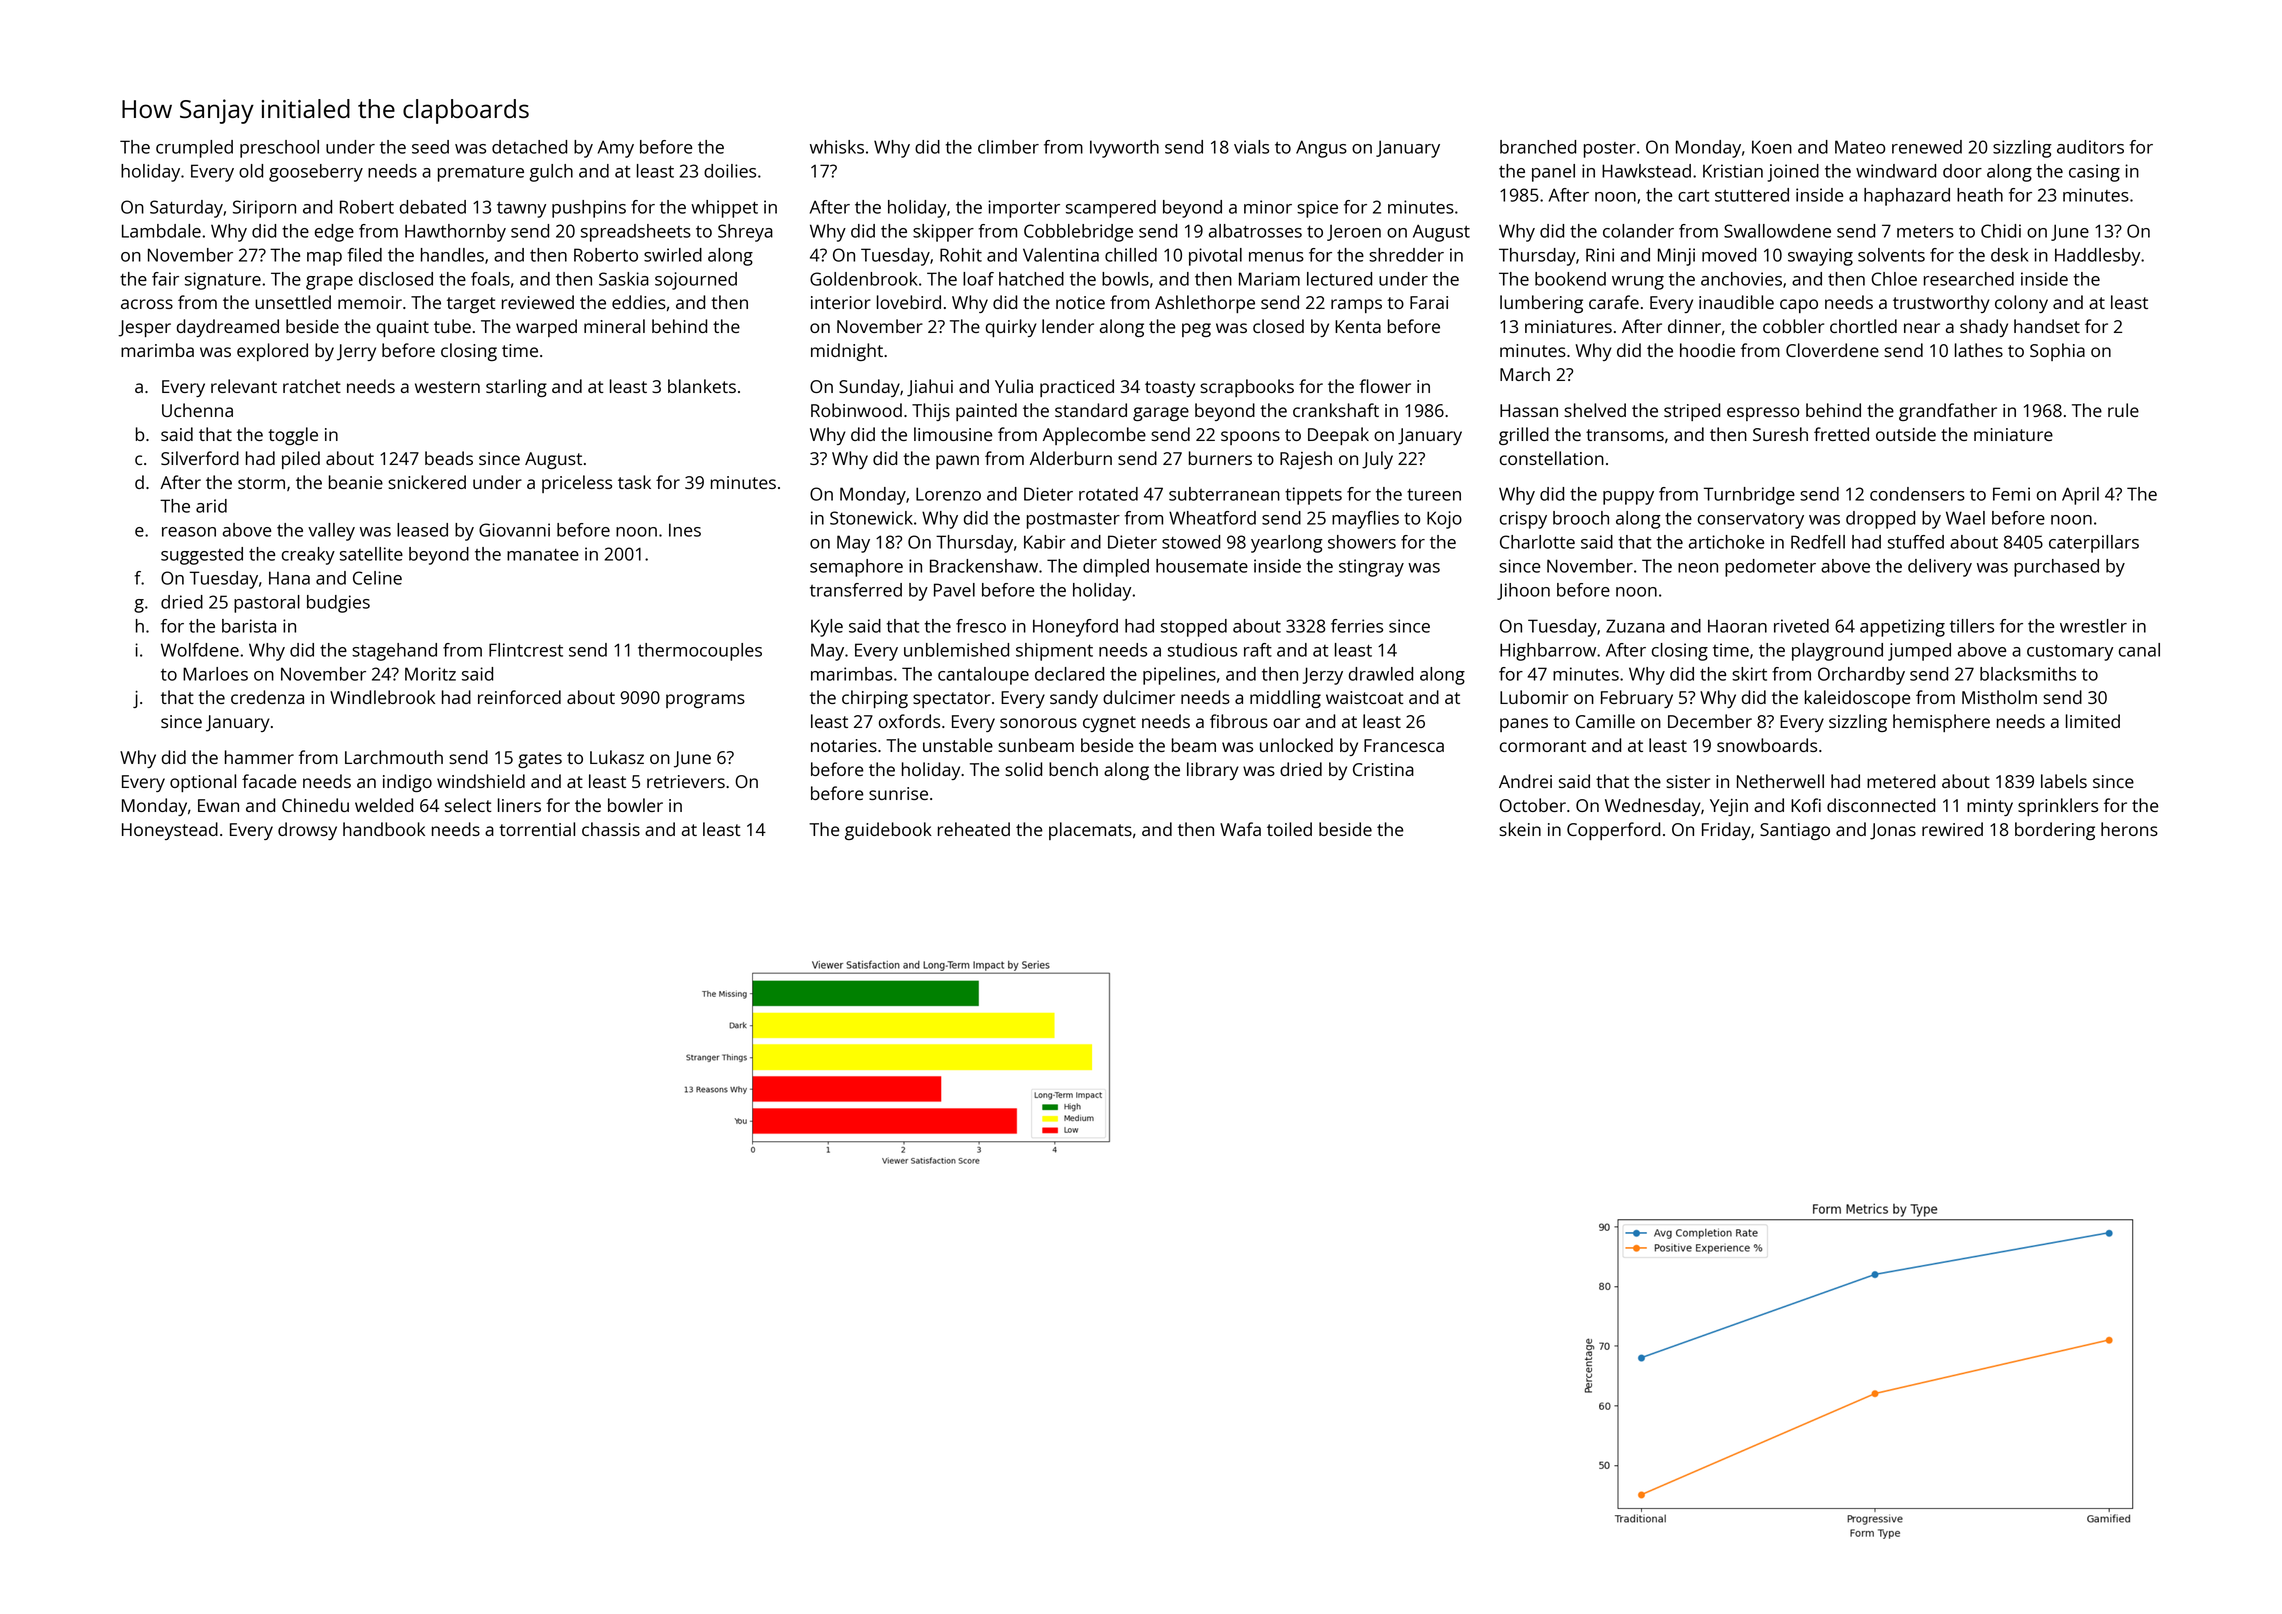  I want to click on Stonewick, so click(871, 518).
